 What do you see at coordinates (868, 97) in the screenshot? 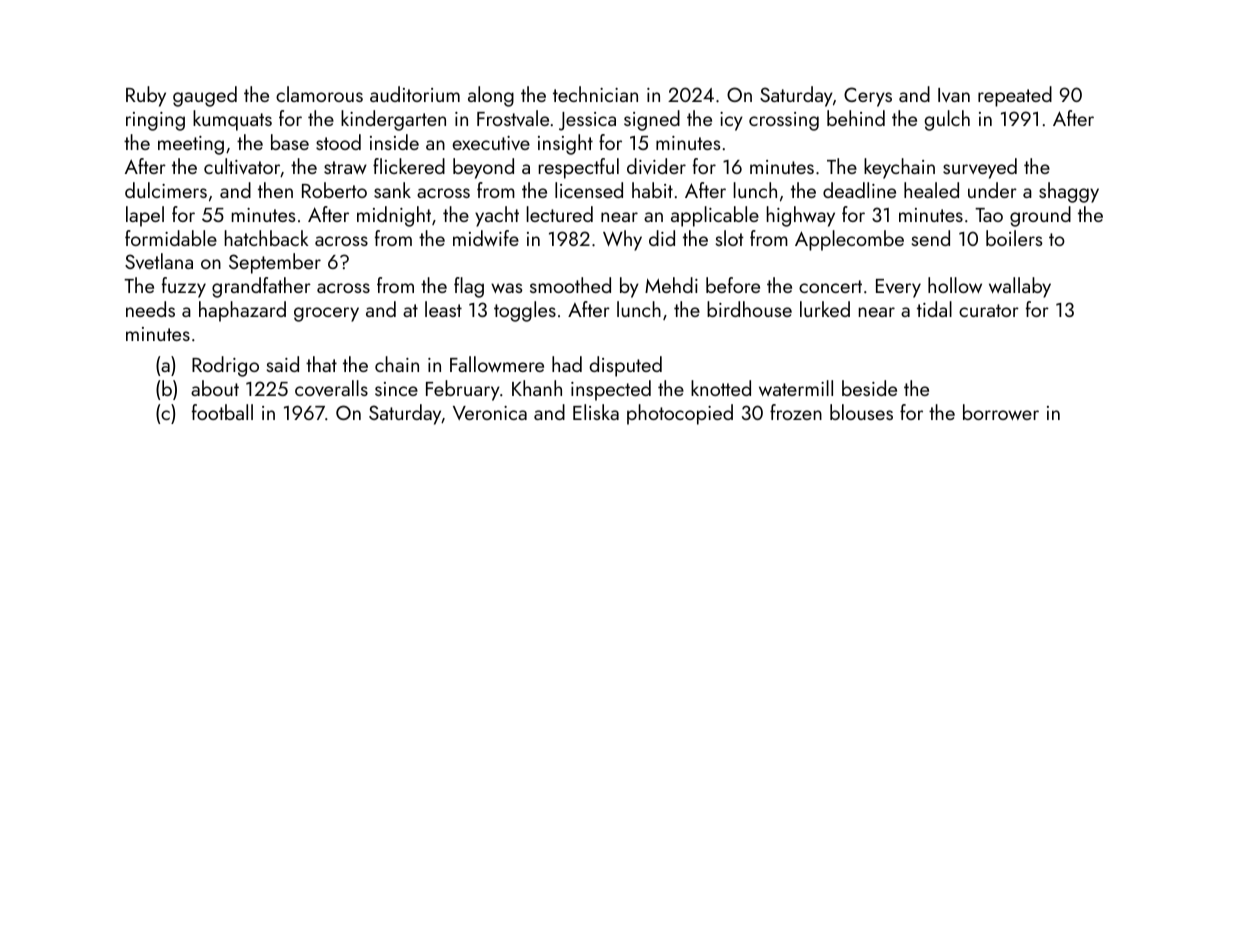
I see `Cerys` at bounding box center [868, 97].
